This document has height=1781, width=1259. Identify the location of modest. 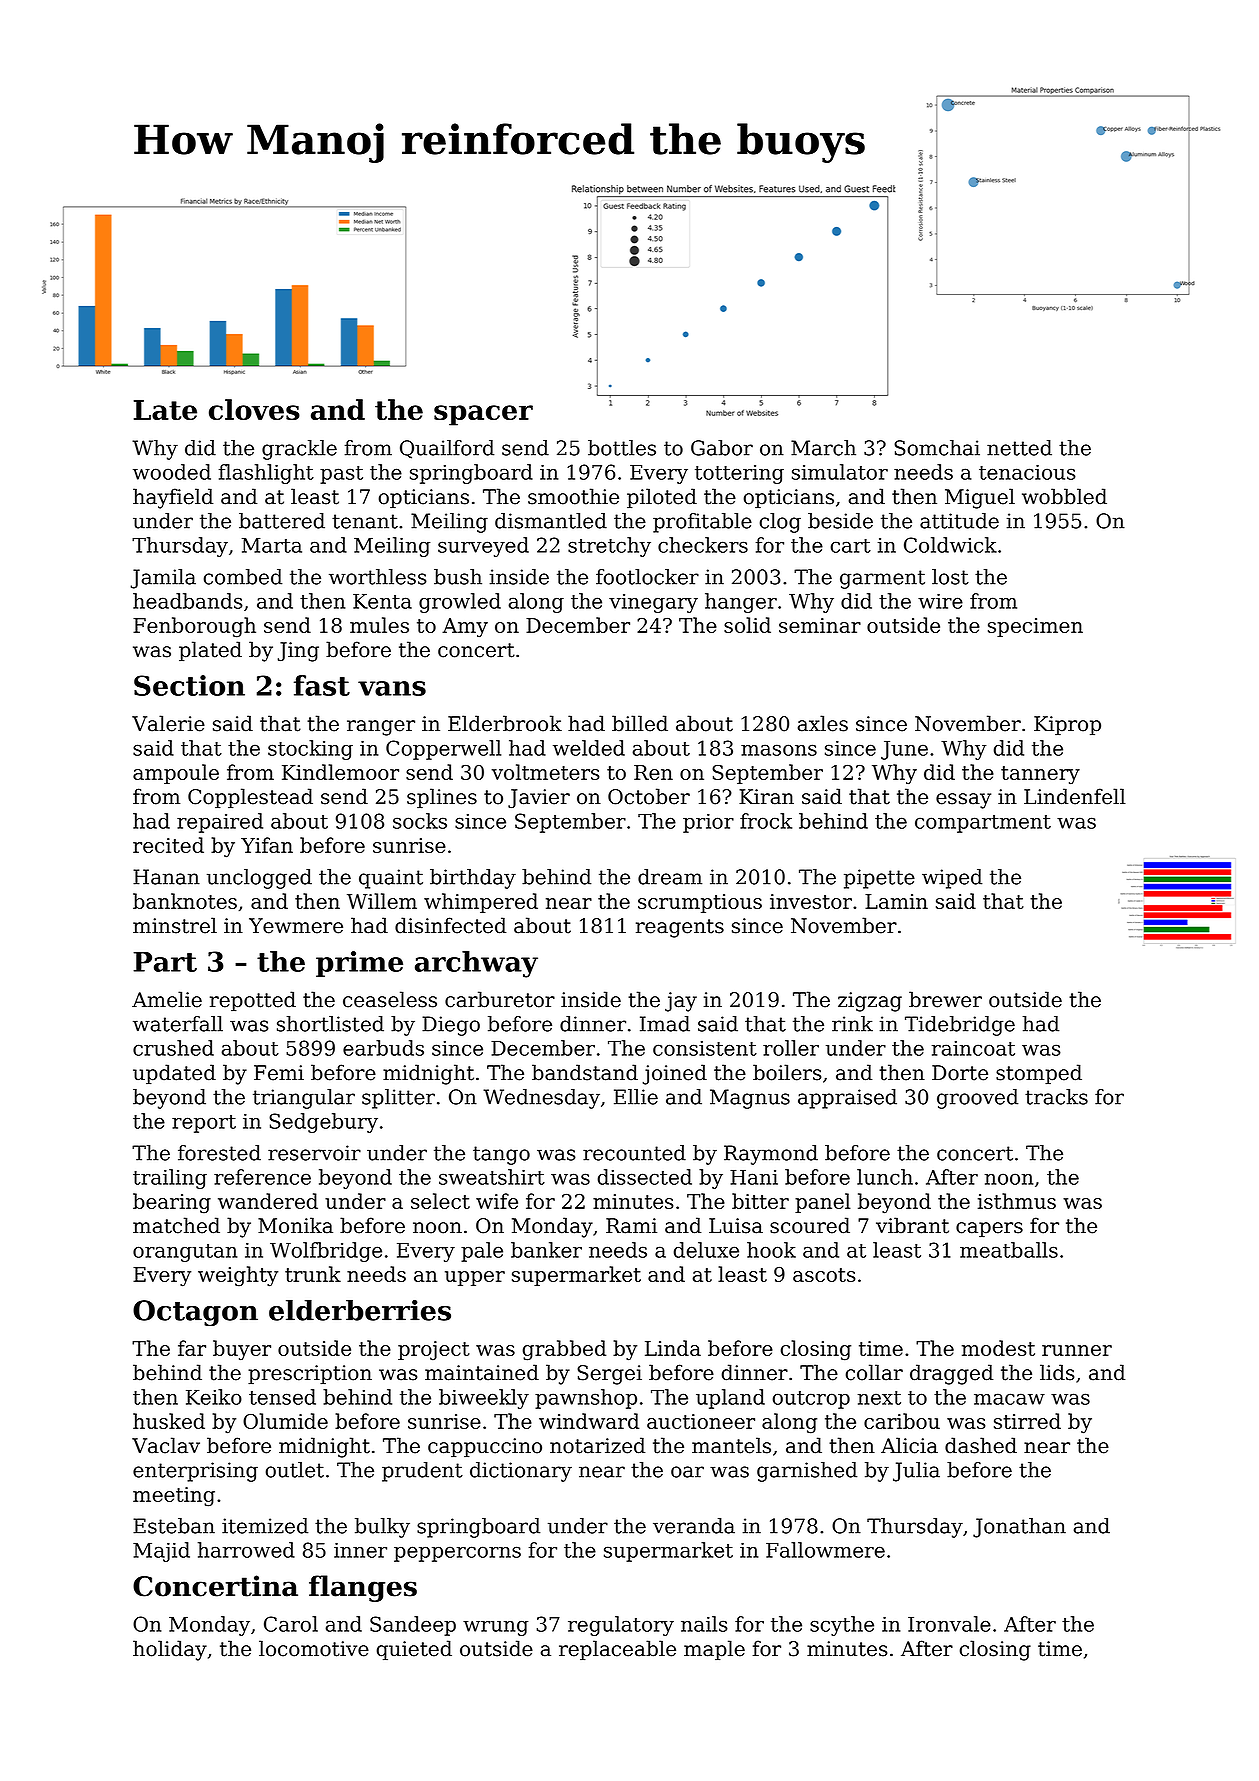
(998, 1348).
